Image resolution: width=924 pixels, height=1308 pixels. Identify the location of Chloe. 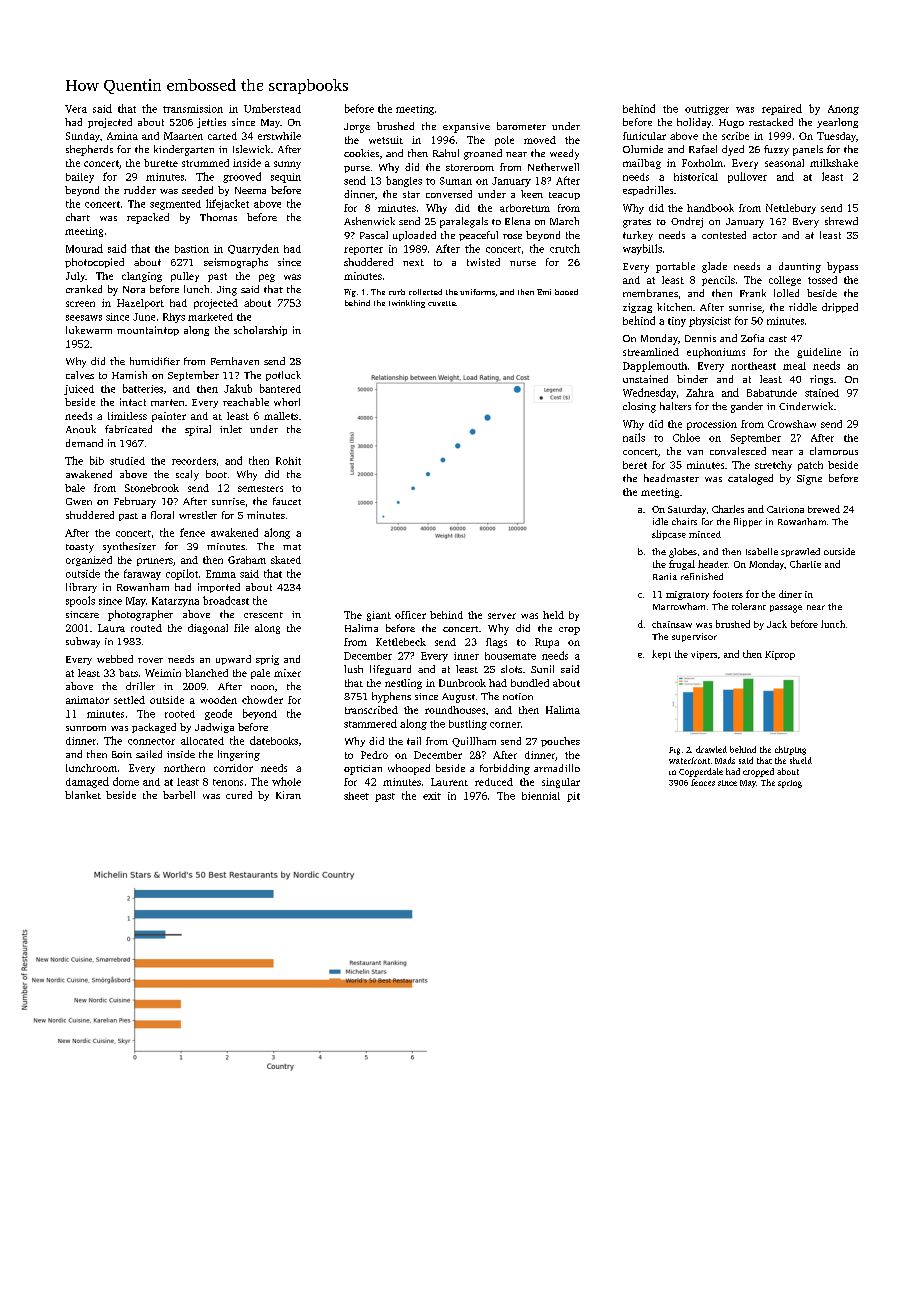
(686, 437).
